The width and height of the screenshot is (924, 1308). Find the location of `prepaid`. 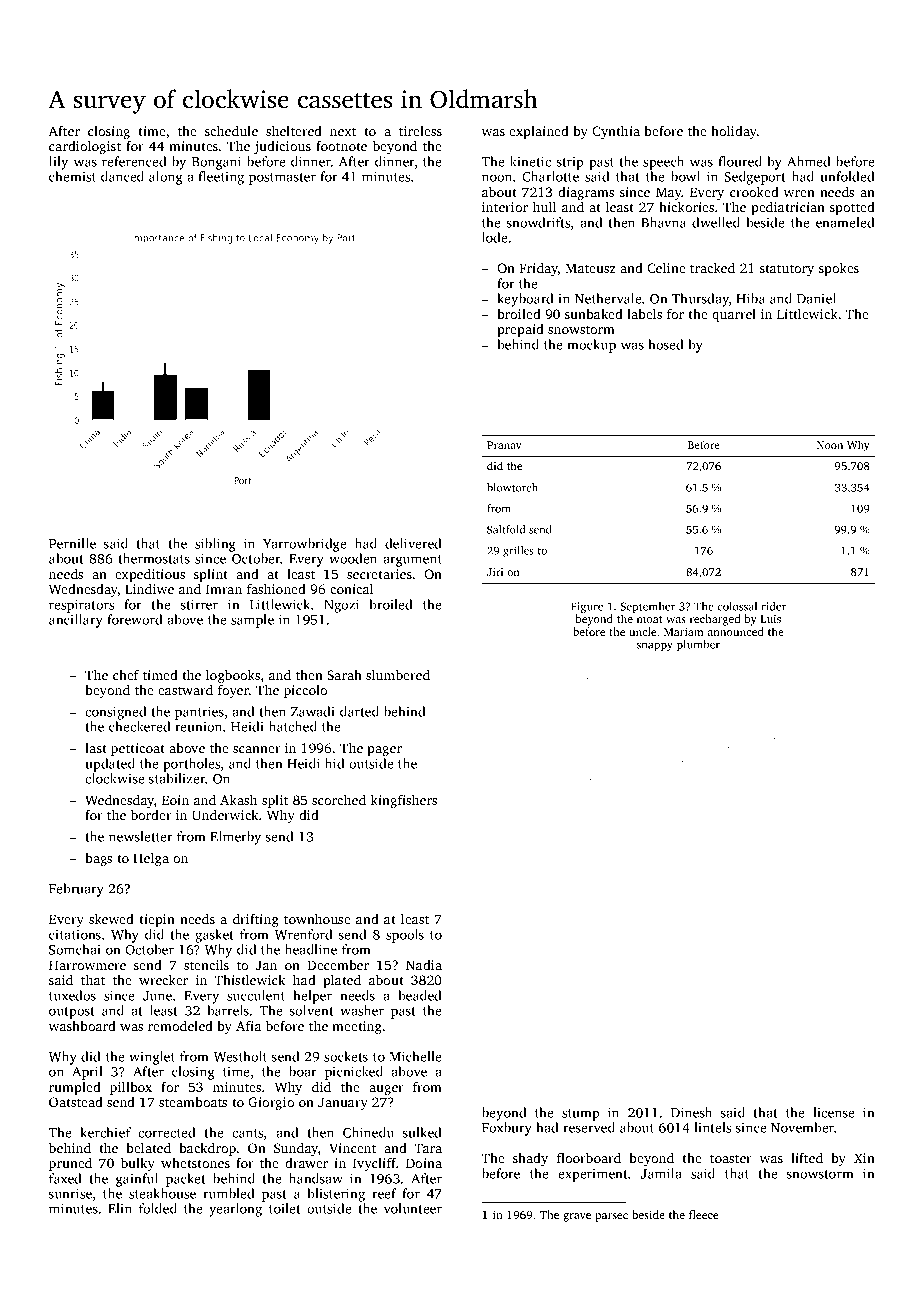

prepaid is located at coordinates (520, 330).
